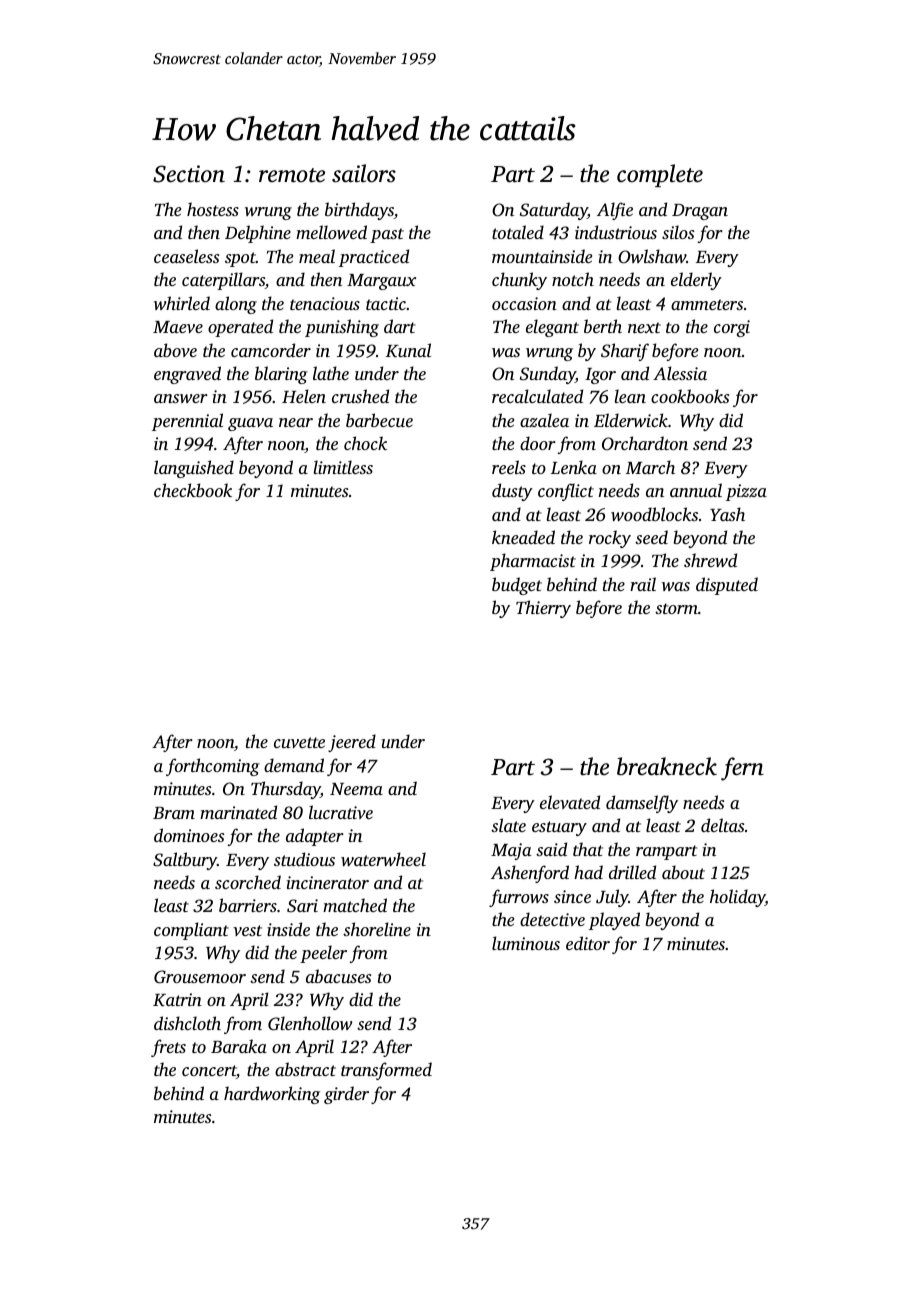  Describe the element at coordinates (508, 825) in the screenshot. I see `slate` at that location.
